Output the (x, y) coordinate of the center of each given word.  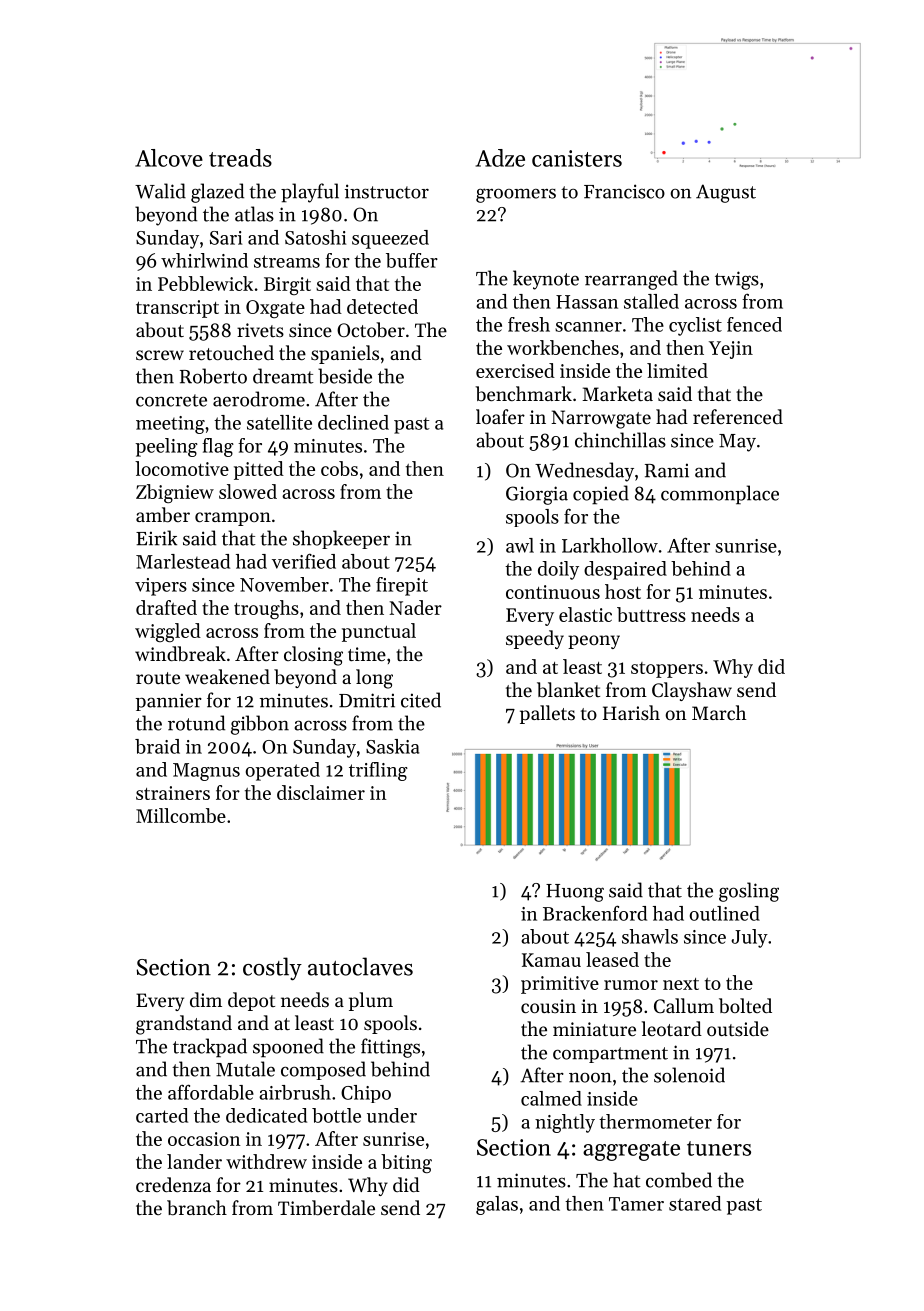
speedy (535, 639)
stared (695, 1203)
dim (206, 999)
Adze (500, 158)
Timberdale (326, 1208)
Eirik (156, 538)
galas (497, 1205)
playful (310, 193)
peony (594, 642)
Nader (415, 607)
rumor (631, 985)
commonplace (720, 495)
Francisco (624, 191)
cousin (548, 1006)
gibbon (260, 725)
